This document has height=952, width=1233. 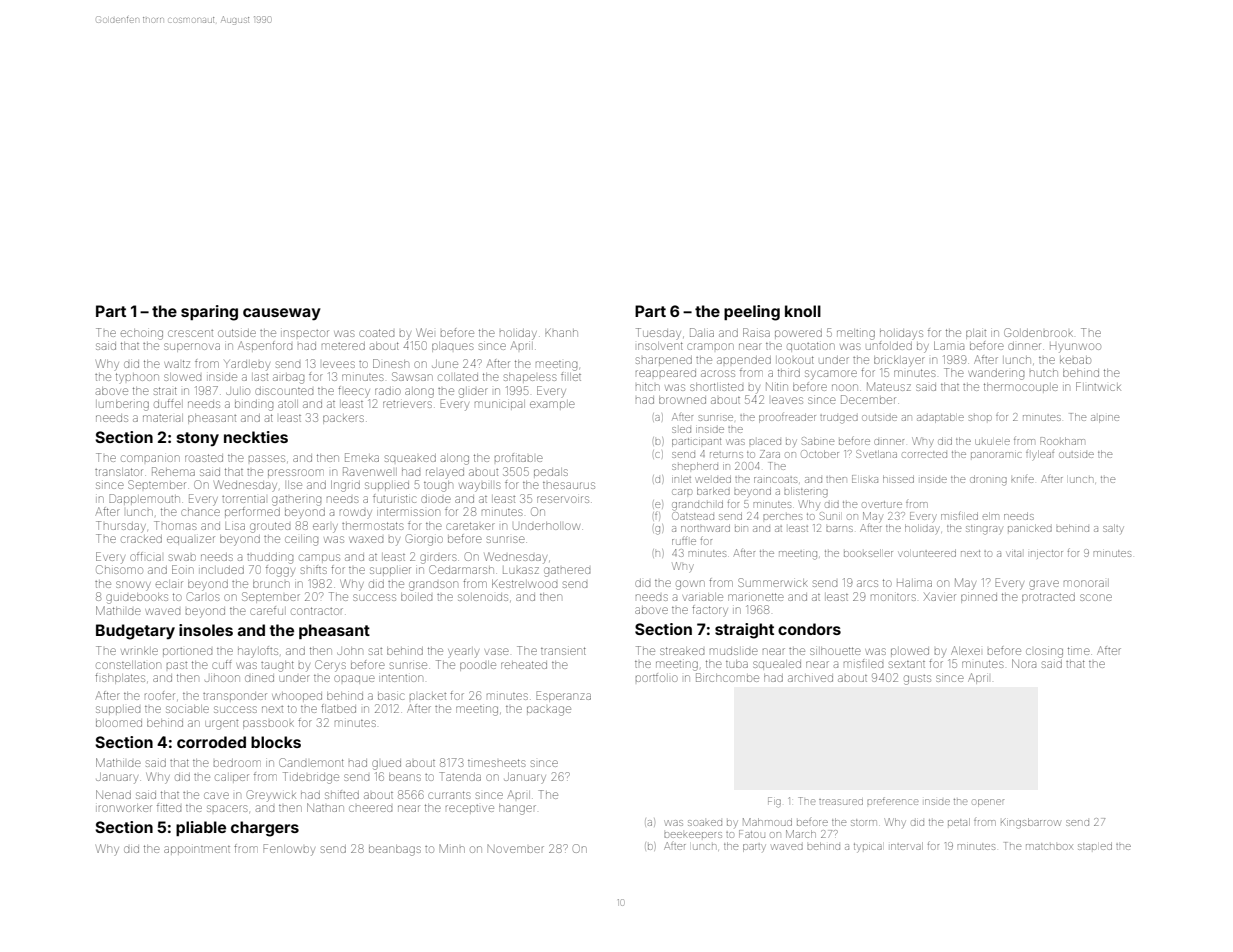 I want to click on Khanh, so click(x=561, y=333).
